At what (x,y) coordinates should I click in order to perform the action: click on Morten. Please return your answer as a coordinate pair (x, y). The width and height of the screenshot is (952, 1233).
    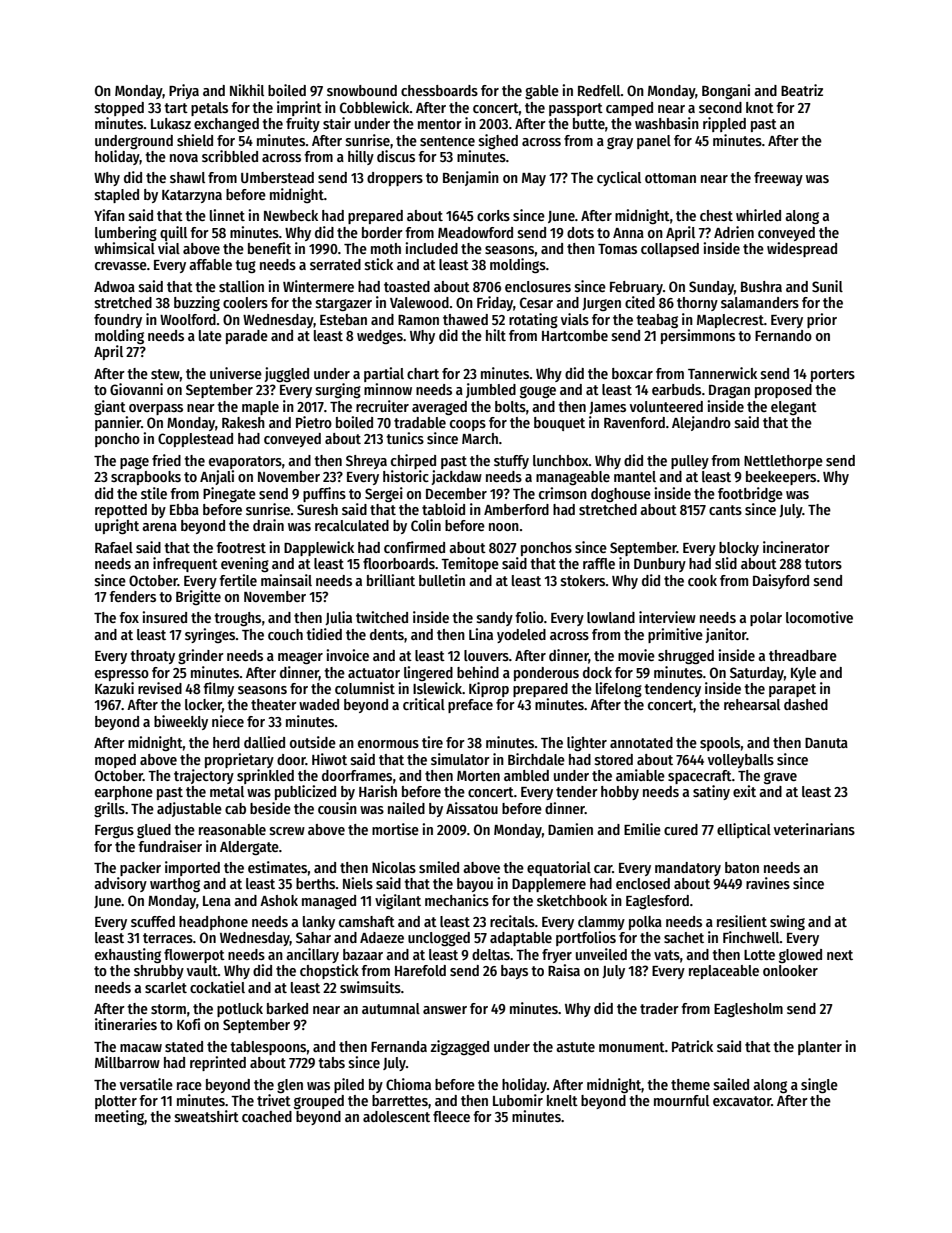
    Looking at the image, I should click on (478, 776).
